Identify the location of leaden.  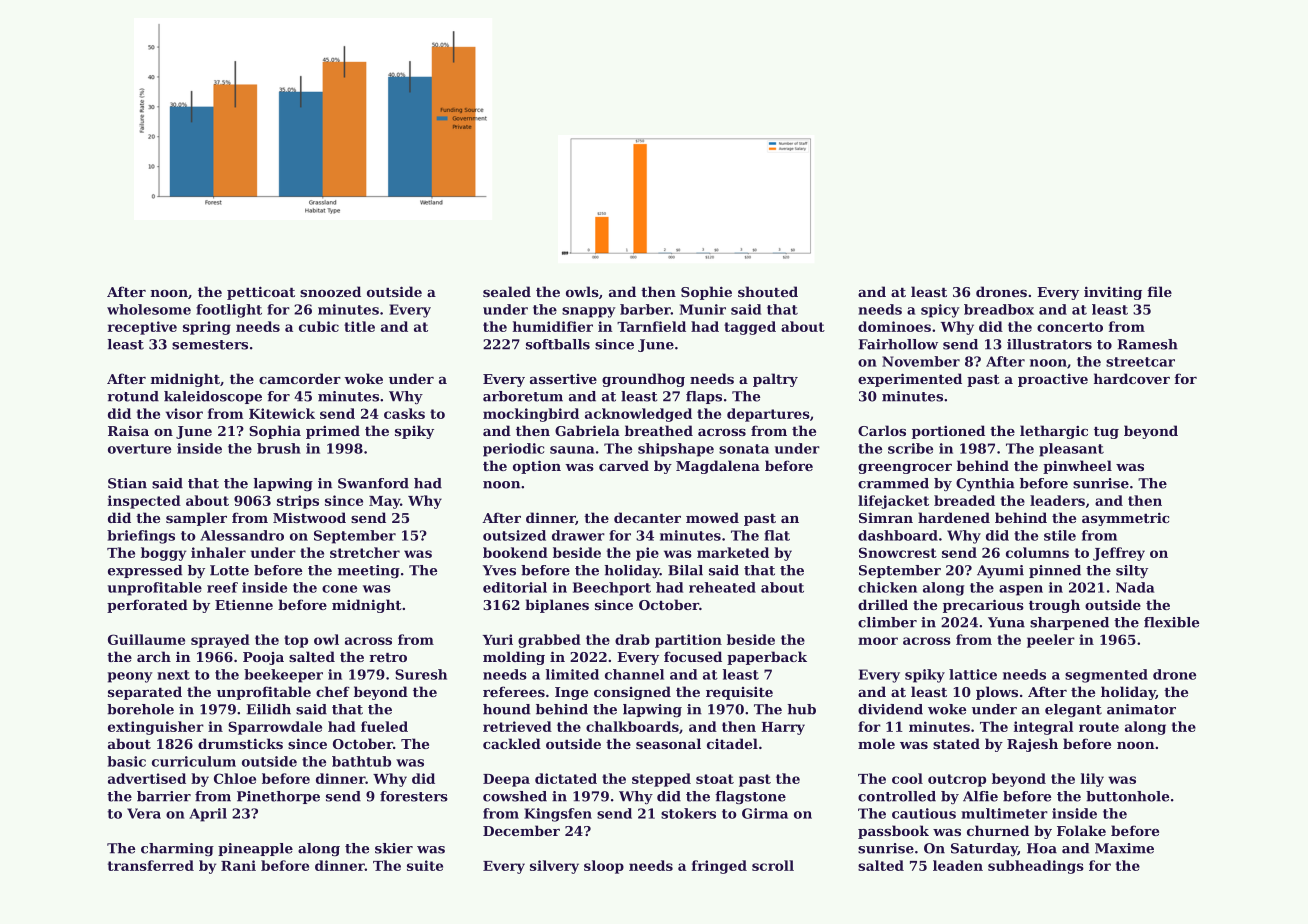
(958, 865).
